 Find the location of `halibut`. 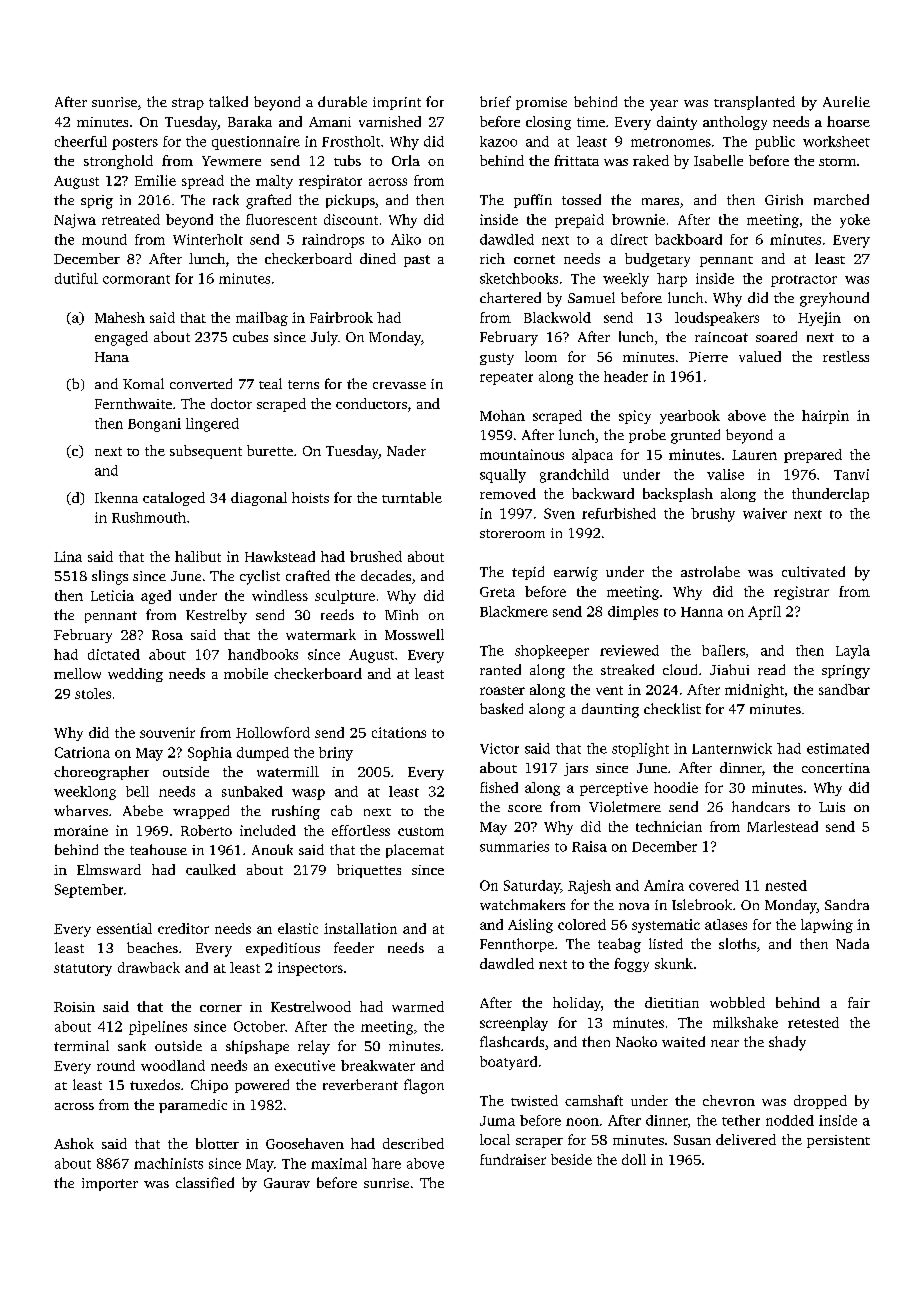

halibut is located at coordinates (198, 556).
